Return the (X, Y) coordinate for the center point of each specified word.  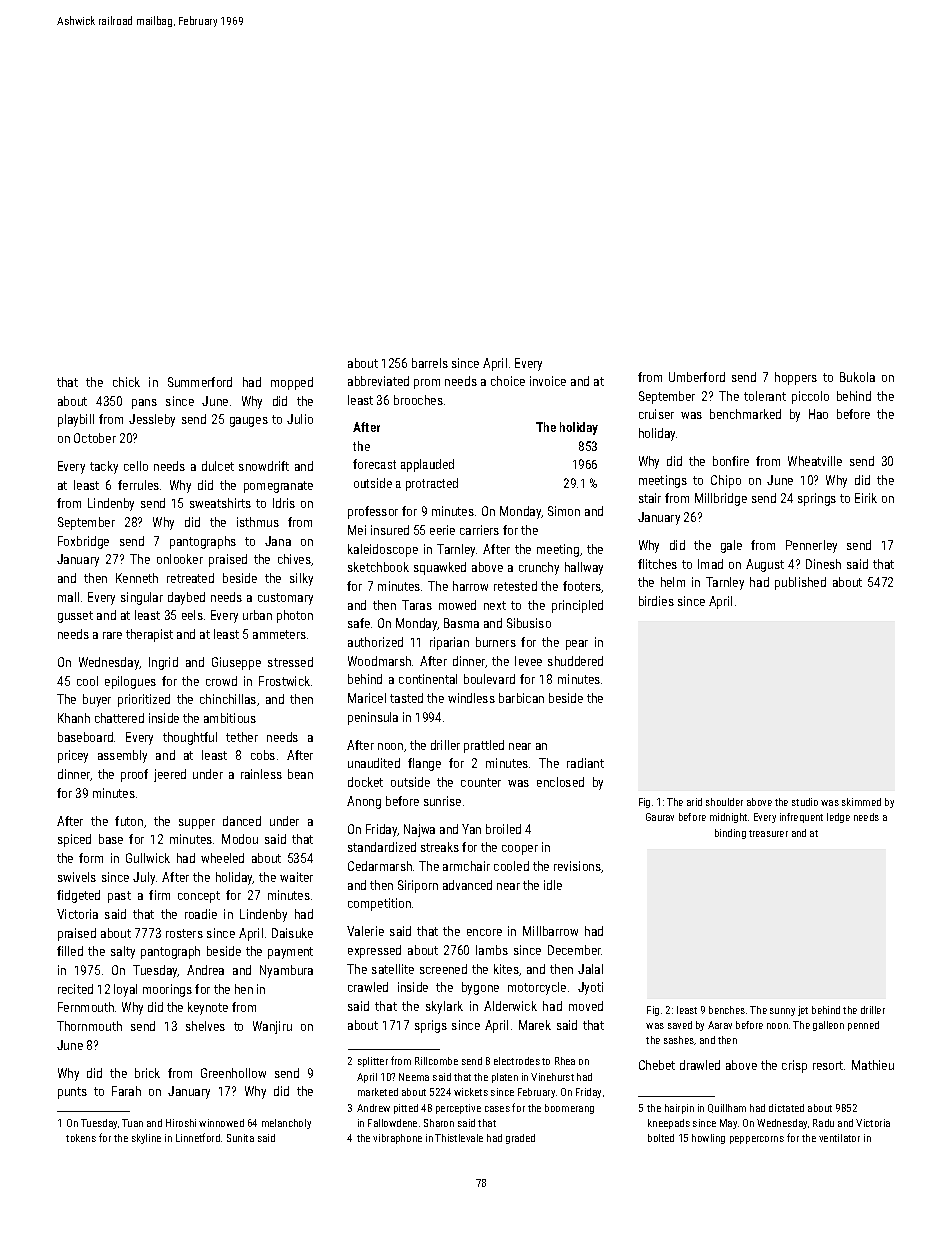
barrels (430, 363)
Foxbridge (83, 542)
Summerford (200, 382)
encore (484, 932)
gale (731, 546)
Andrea (205, 970)
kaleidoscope (383, 550)
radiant (585, 763)
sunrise (442, 801)
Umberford (697, 377)
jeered (170, 775)
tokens (81, 1138)
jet (803, 1011)
